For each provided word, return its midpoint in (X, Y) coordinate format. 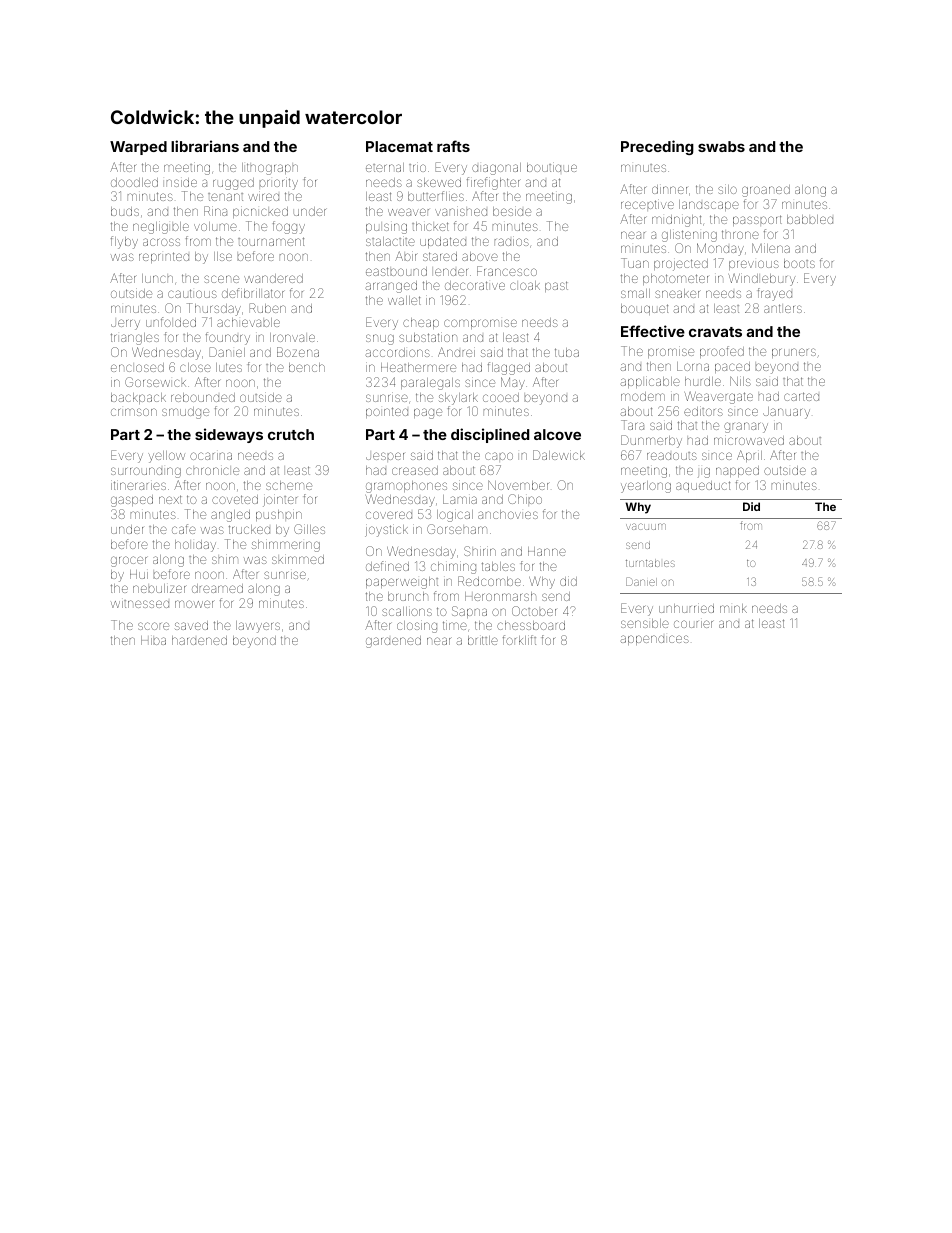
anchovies (508, 514)
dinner (669, 189)
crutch (291, 434)
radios (512, 241)
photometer (675, 279)
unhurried (686, 608)
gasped (132, 501)
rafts (453, 146)
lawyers (258, 627)
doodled (134, 182)
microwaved (749, 440)
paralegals (430, 384)
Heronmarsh (500, 596)
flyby (124, 242)
